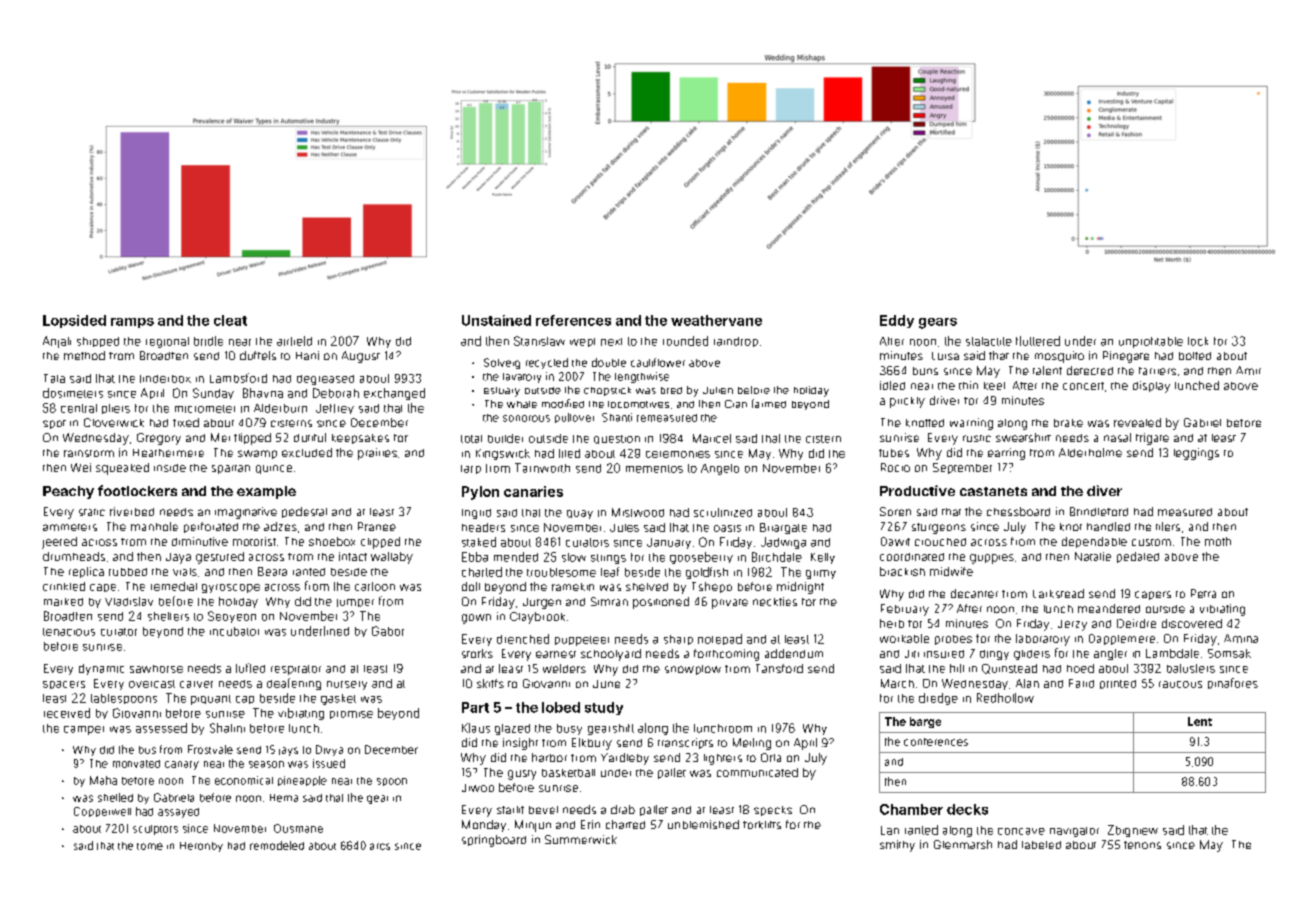  What do you see at coordinates (1133, 831) in the image?
I see `Zbigniew` at bounding box center [1133, 831].
